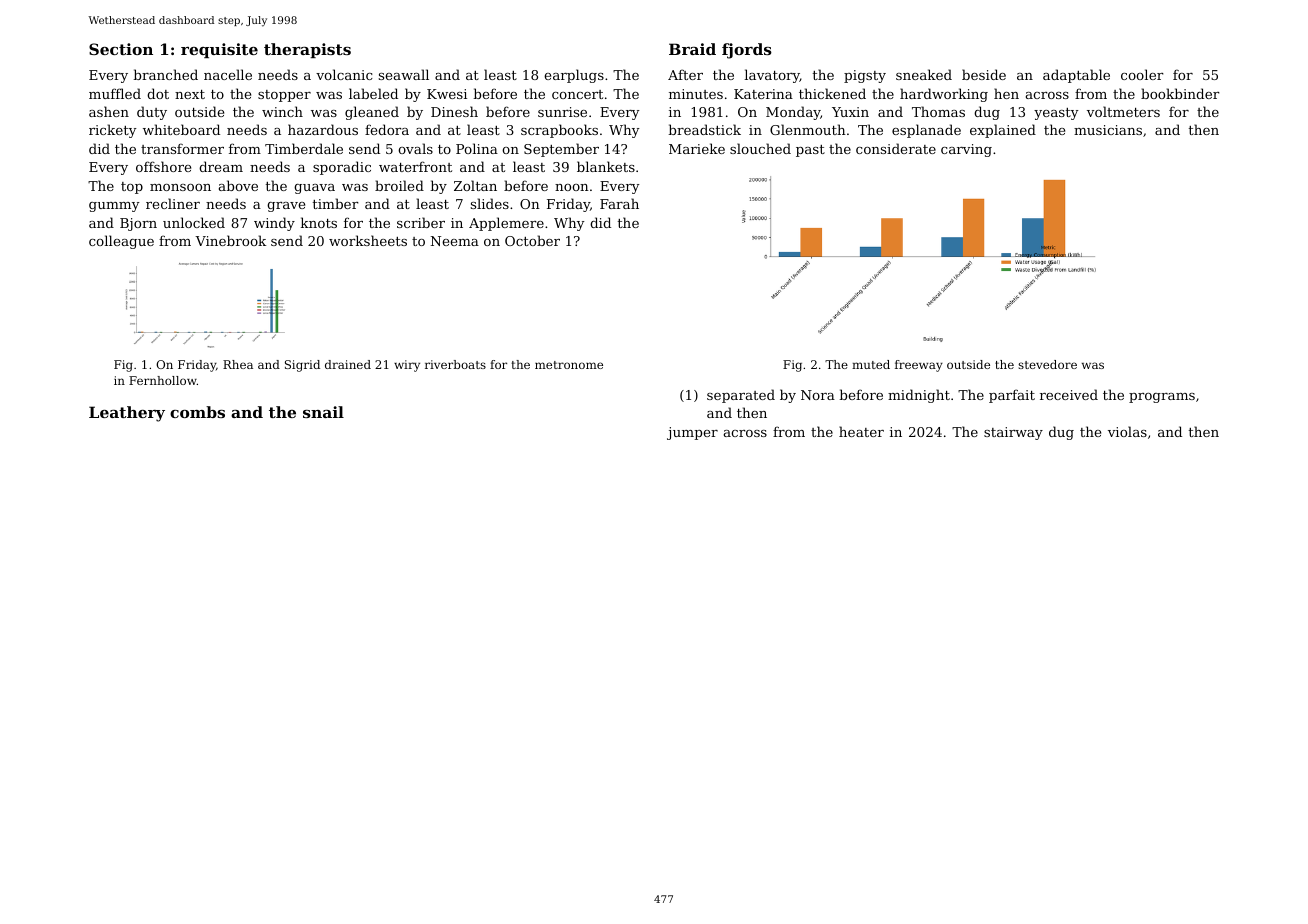  I want to click on jumper, so click(692, 433).
